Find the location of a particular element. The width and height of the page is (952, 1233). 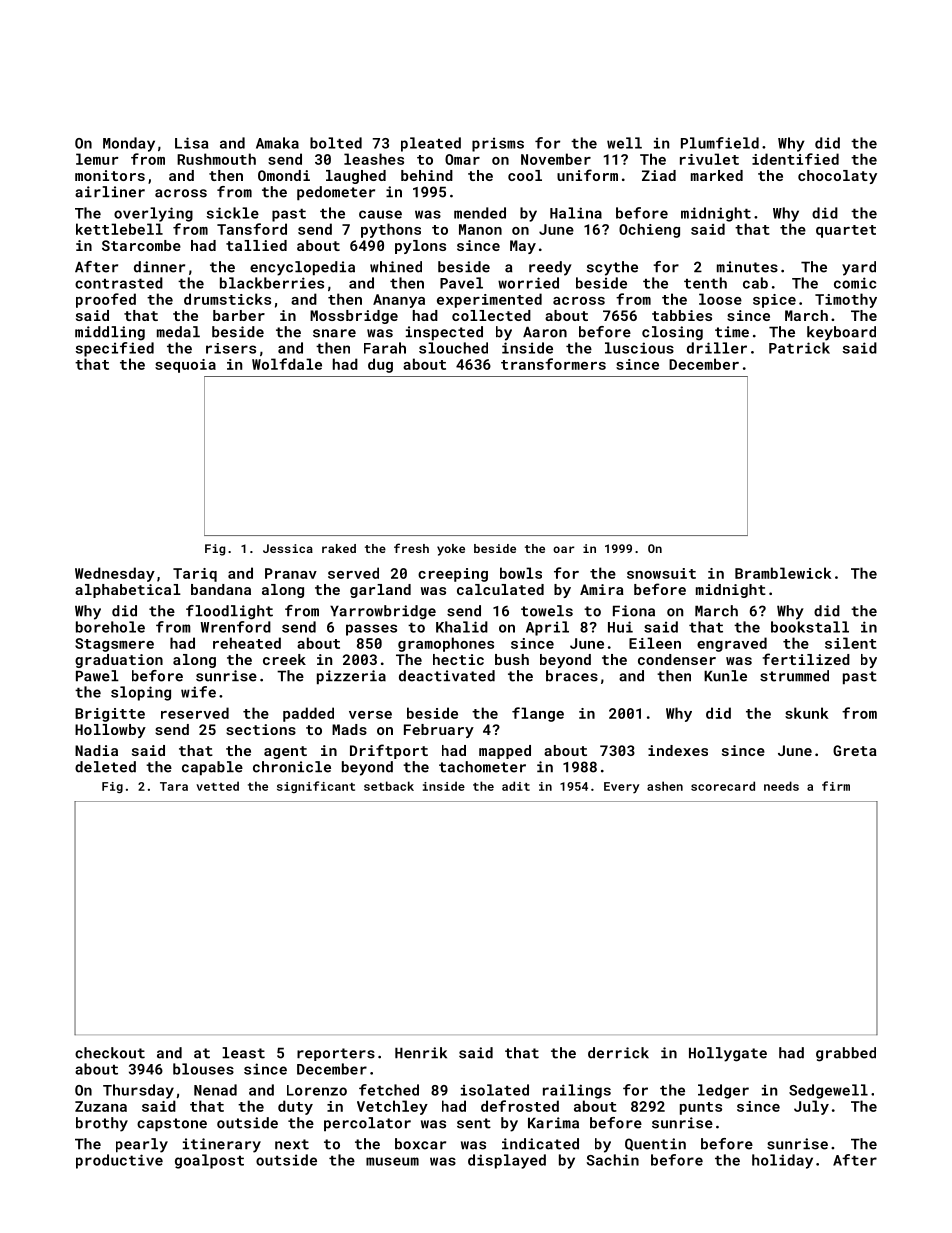

Plumfield is located at coordinates (720, 143).
